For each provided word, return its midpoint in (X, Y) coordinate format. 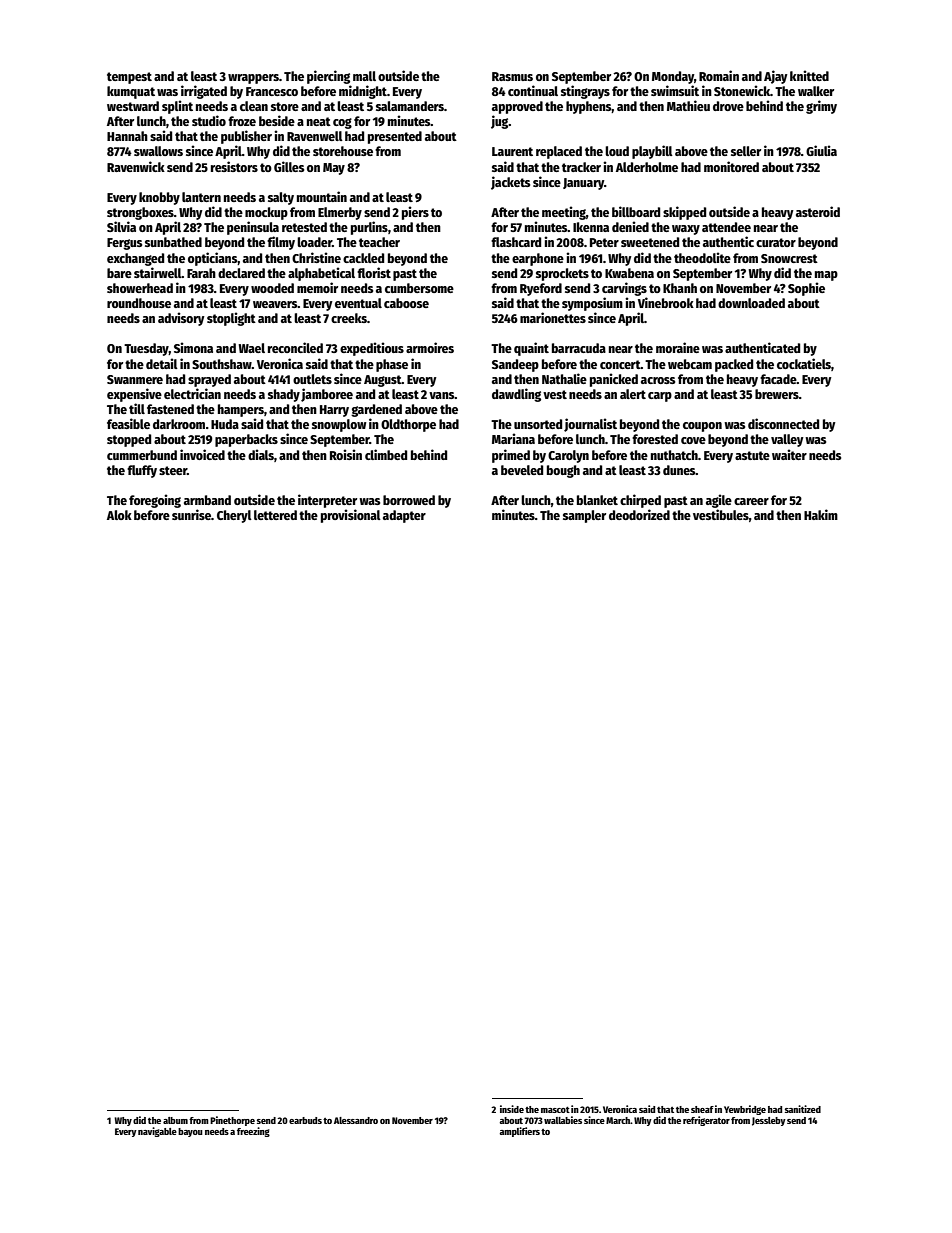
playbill (652, 152)
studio (209, 120)
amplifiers (519, 1132)
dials (261, 454)
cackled (363, 258)
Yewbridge (745, 1110)
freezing (253, 1132)
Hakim (821, 514)
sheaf (702, 1109)
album (175, 1120)
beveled (522, 470)
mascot (555, 1110)
